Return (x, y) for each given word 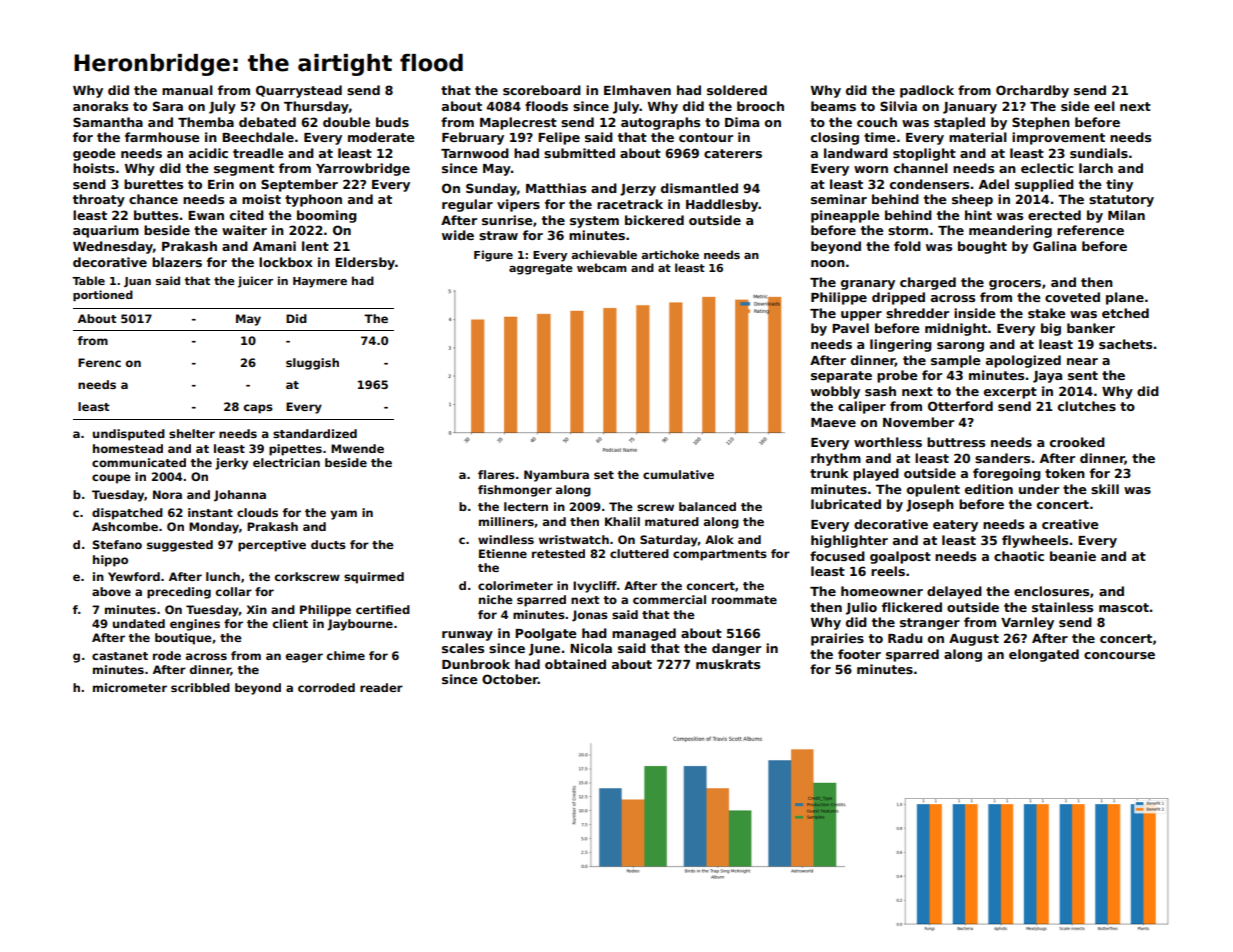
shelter (192, 433)
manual (187, 90)
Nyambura (556, 476)
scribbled (200, 687)
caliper (862, 407)
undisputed (129, 435)
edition (989, 489)
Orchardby (1032, 91)
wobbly (835, 392)
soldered (737, 90)
